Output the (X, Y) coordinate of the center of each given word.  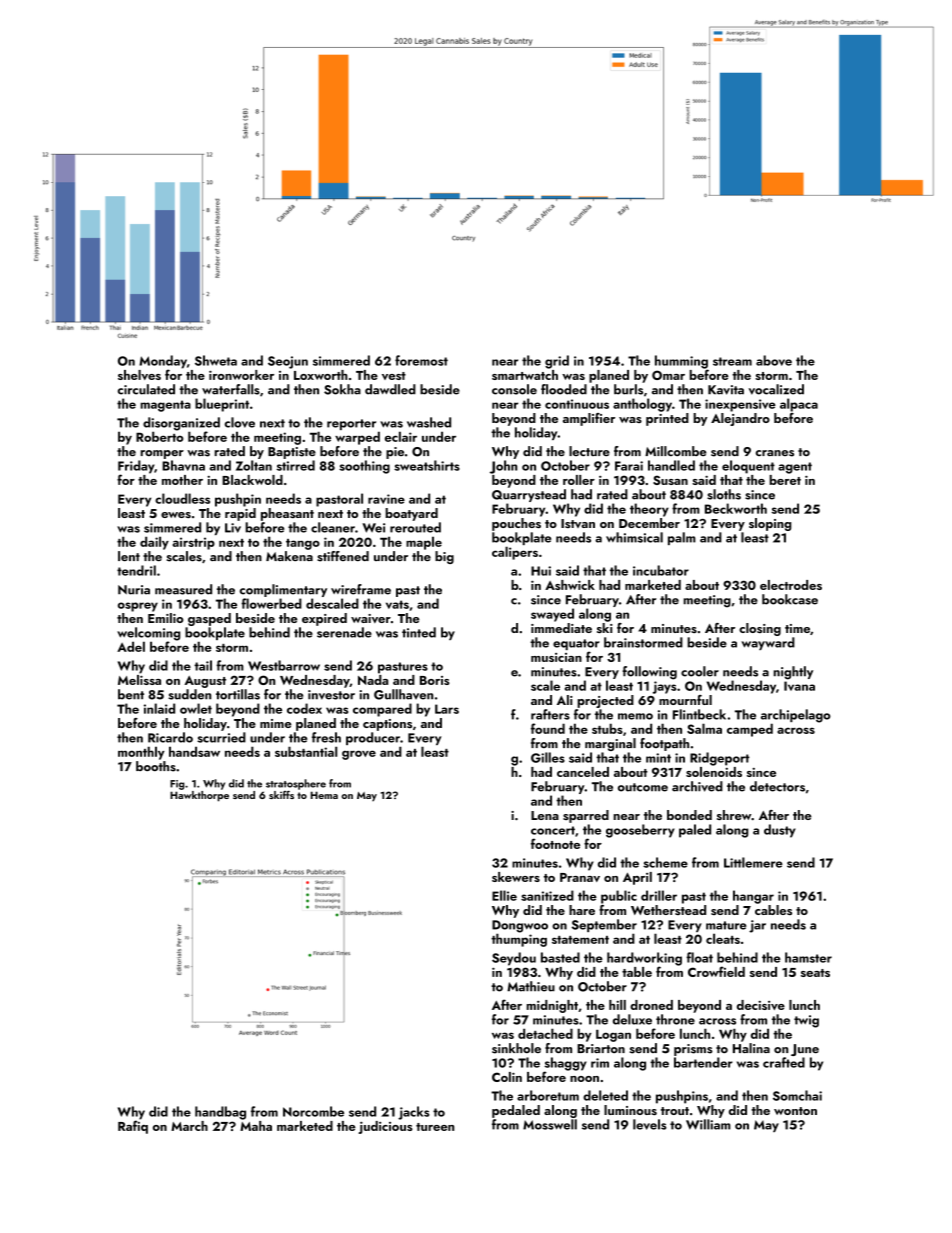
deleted (605, 1095)
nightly (793, 673)
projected (605, 701)
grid (557, 362)
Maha (256, 1126)
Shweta (216, 360)
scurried (221, 737)
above (774, 360)
